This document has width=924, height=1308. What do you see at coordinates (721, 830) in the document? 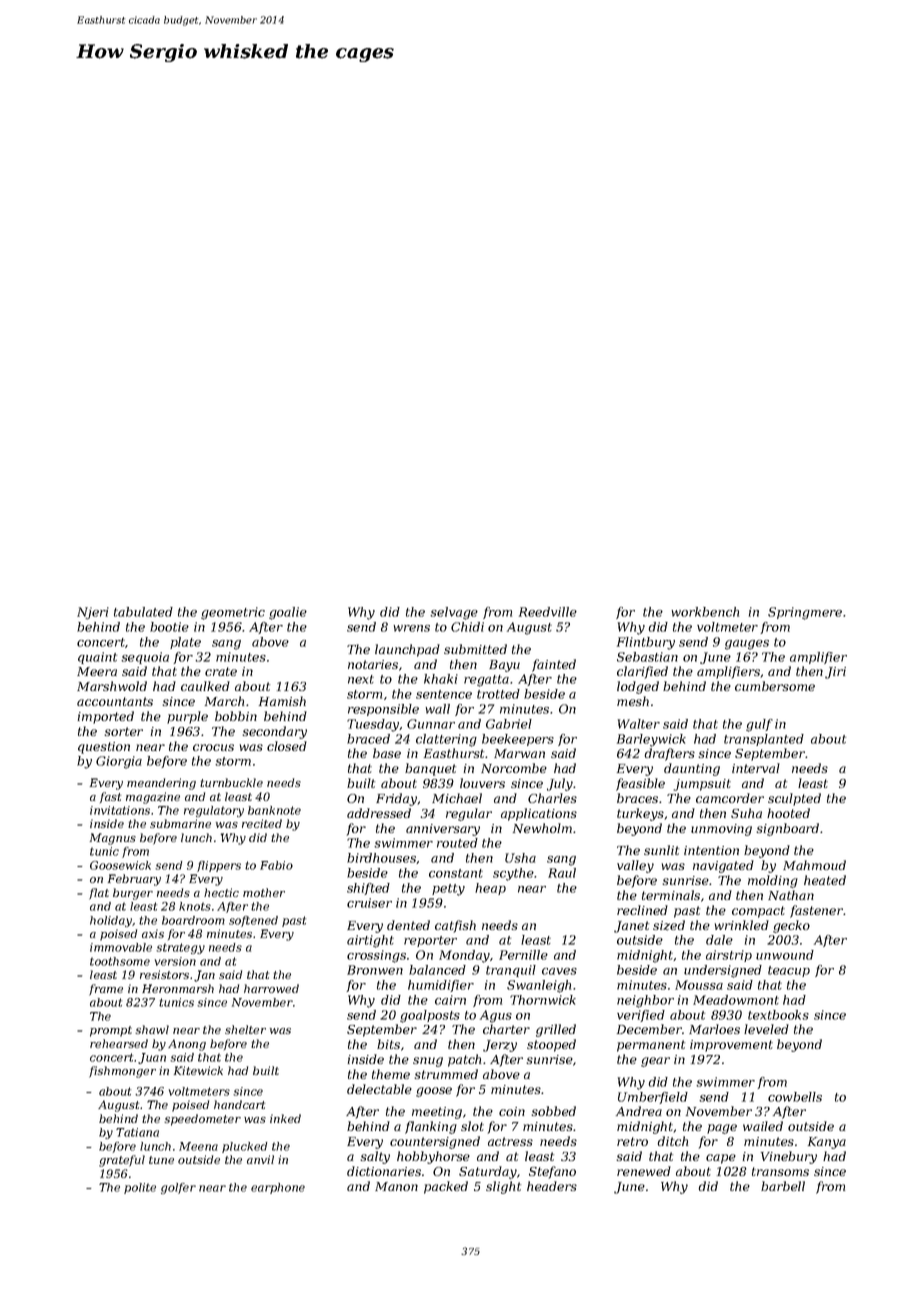
I see `unmoving` at bounding box center [721, 830].
